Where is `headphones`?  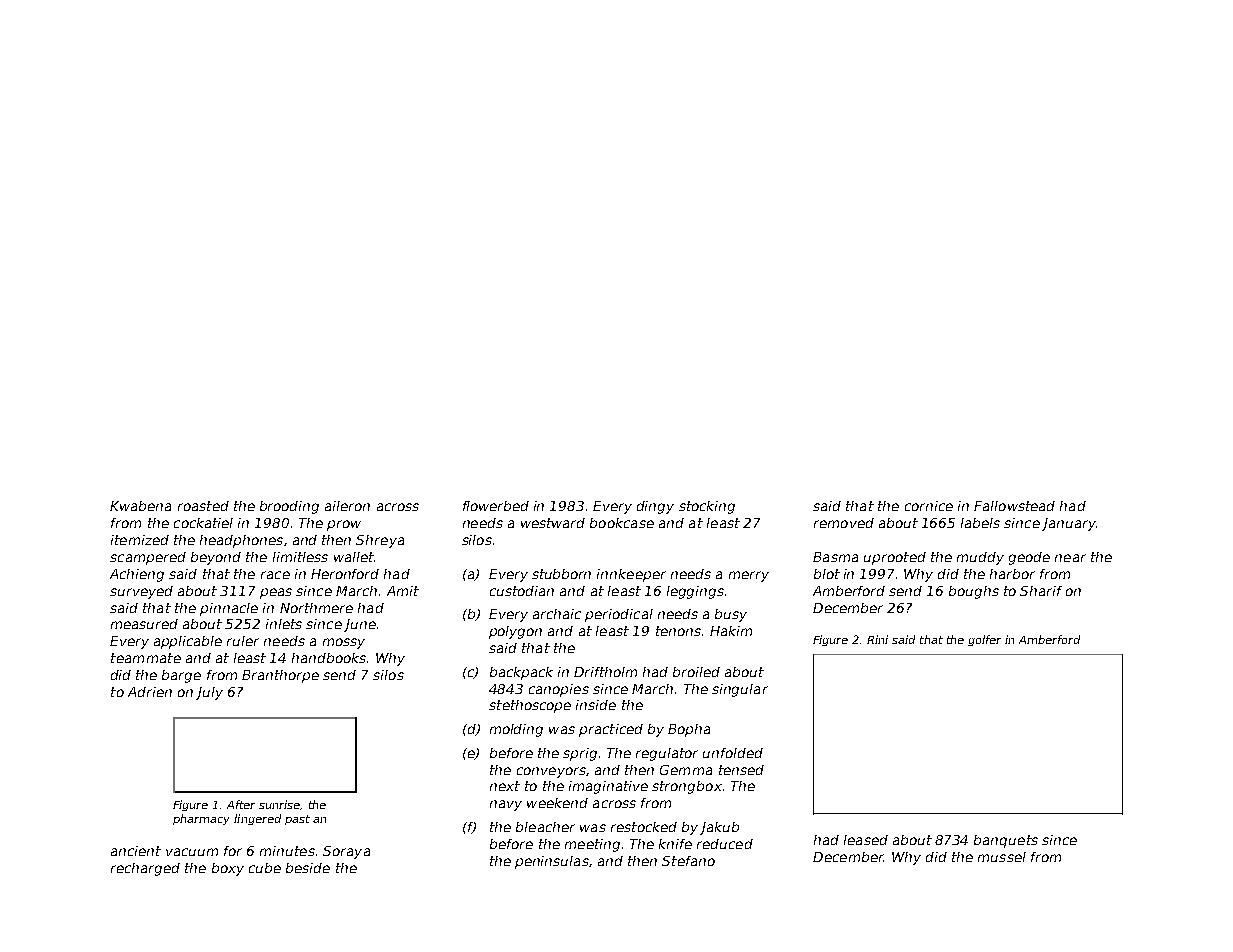
headphones is located at coordinates (241, 541).
